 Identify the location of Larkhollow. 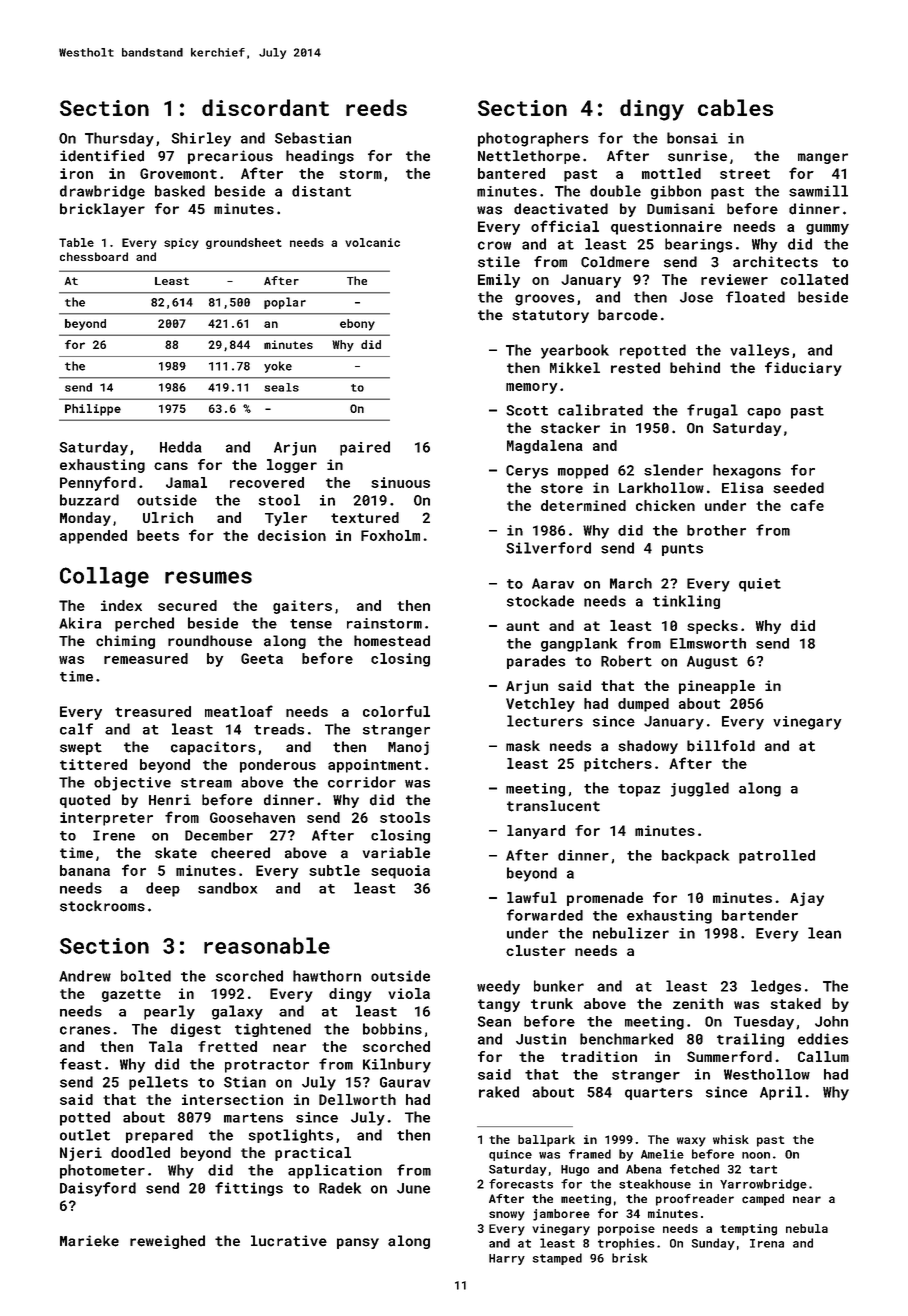
(661, 488).
